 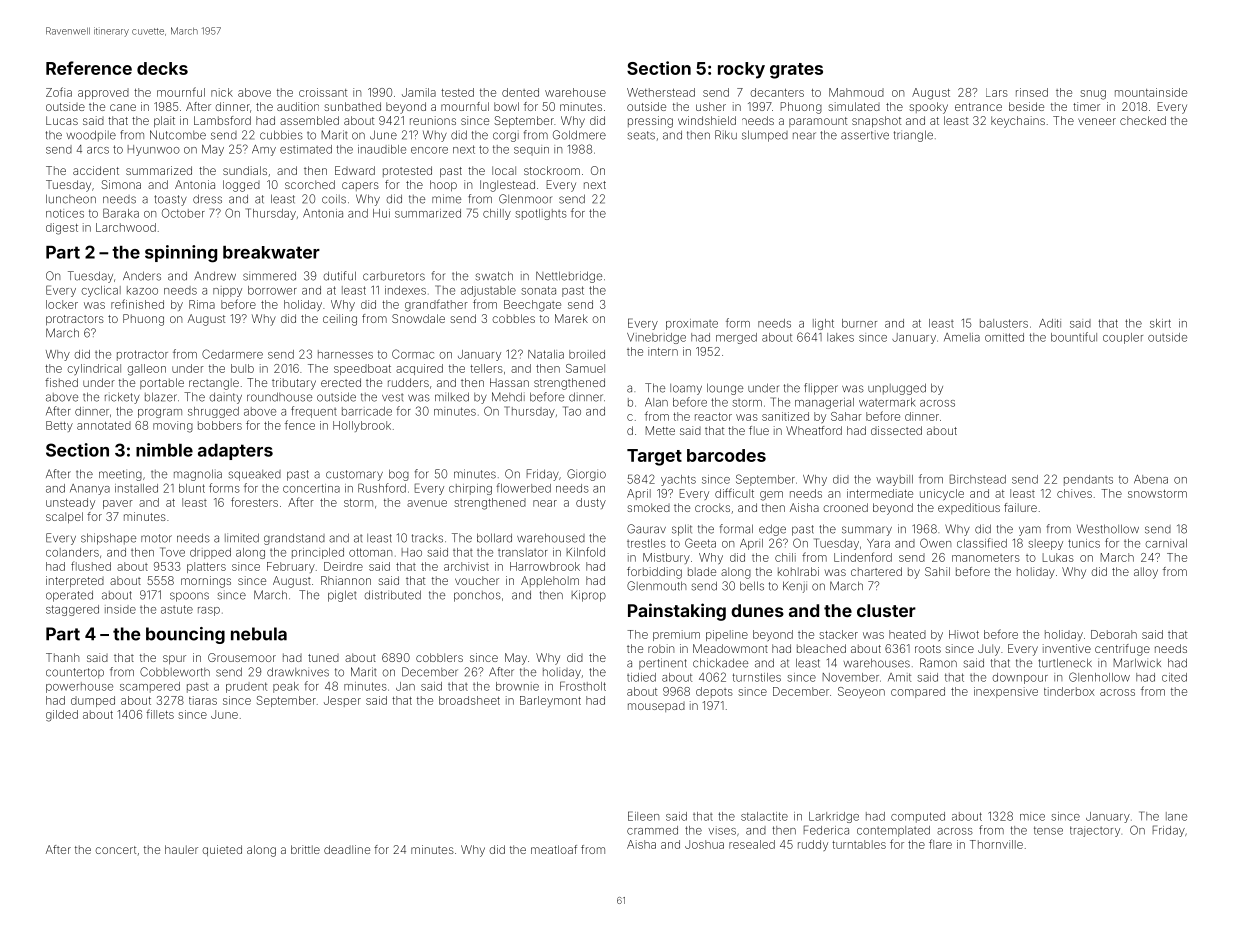 I want to click on nick, so click(x=222, y=92).
